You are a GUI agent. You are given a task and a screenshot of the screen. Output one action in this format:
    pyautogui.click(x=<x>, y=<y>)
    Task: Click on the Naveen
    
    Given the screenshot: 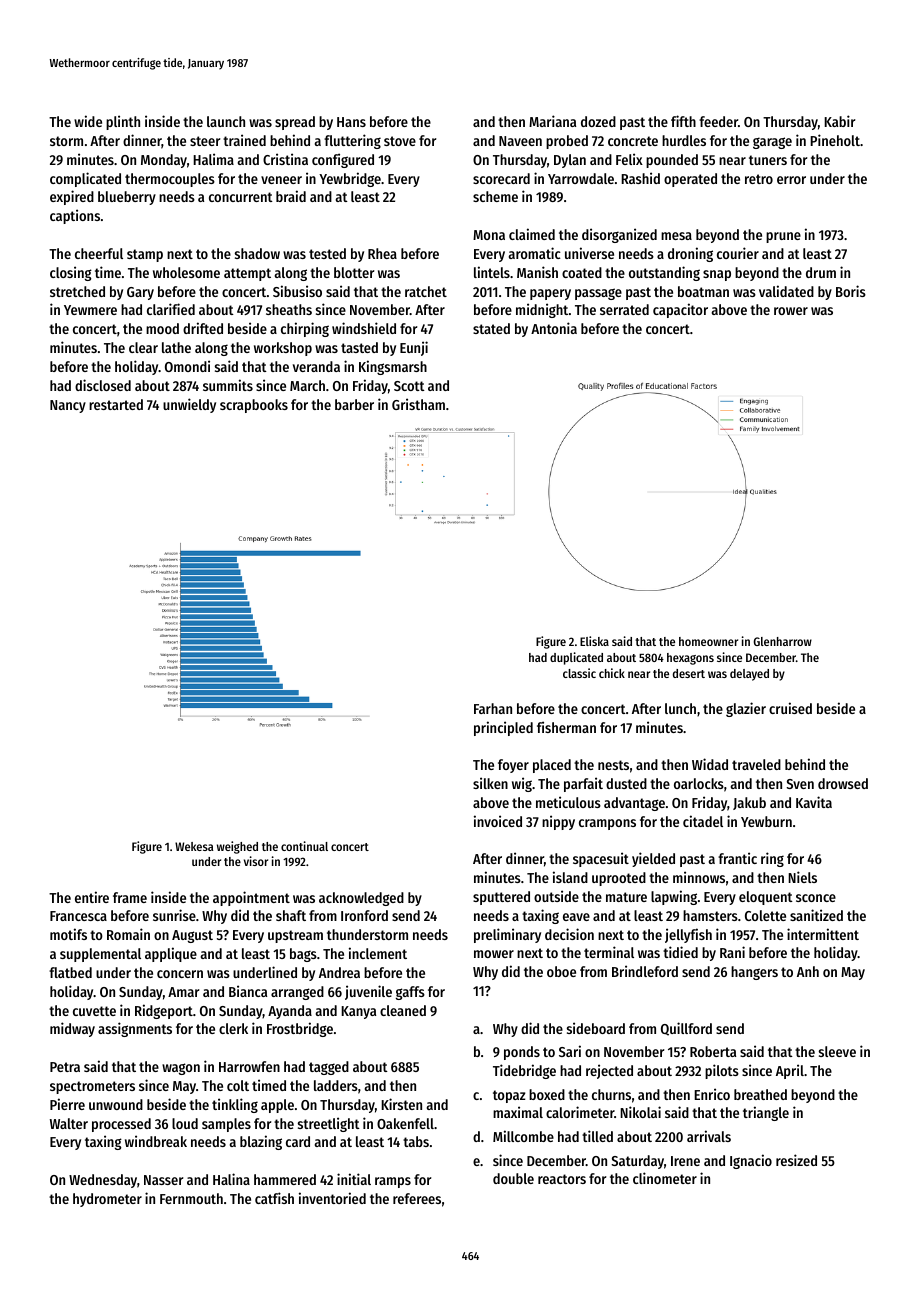 What is the action you would take?
    pyautogui.click(x=520, y=141)
